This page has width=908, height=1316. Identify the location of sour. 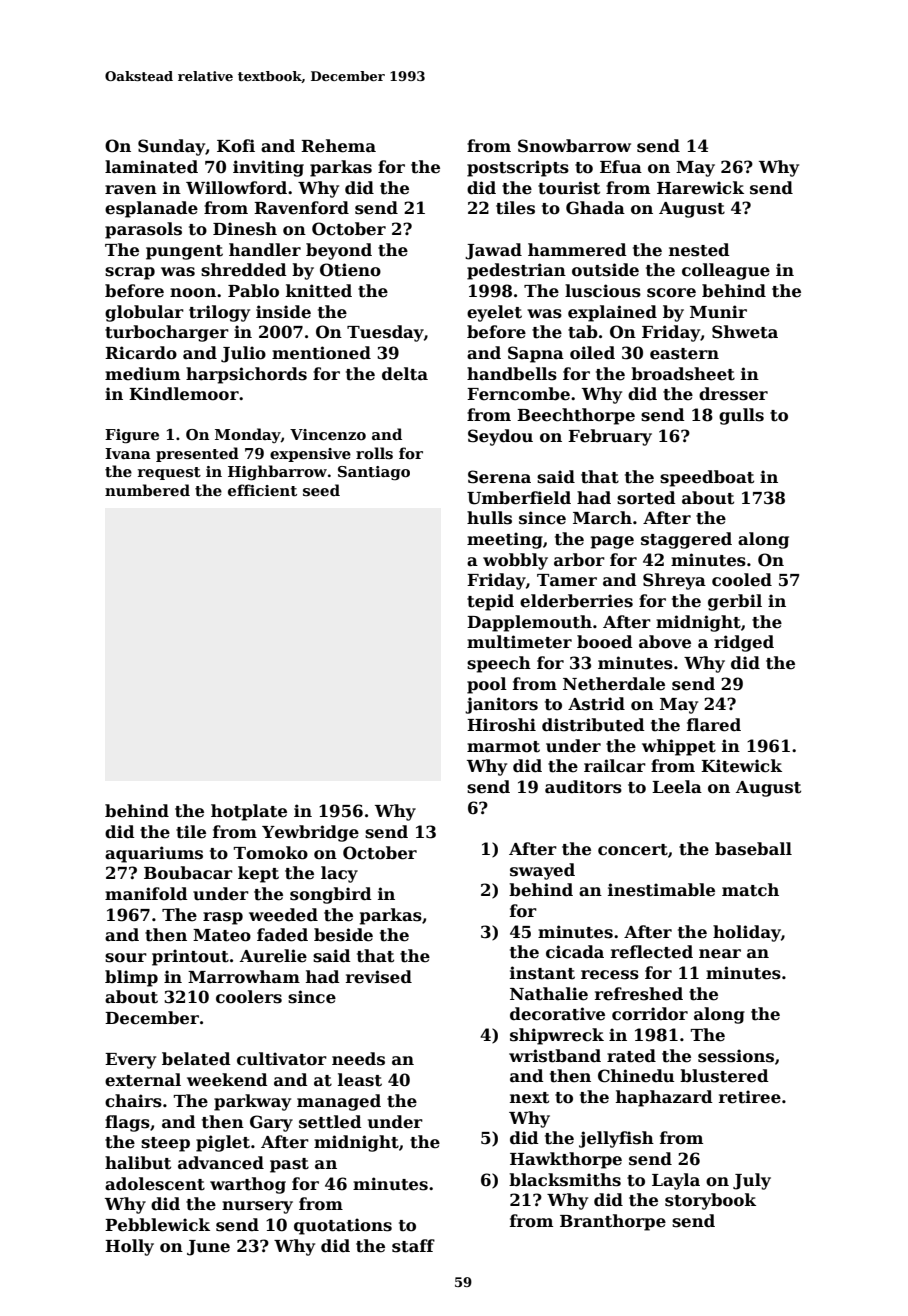
(126, 958).
